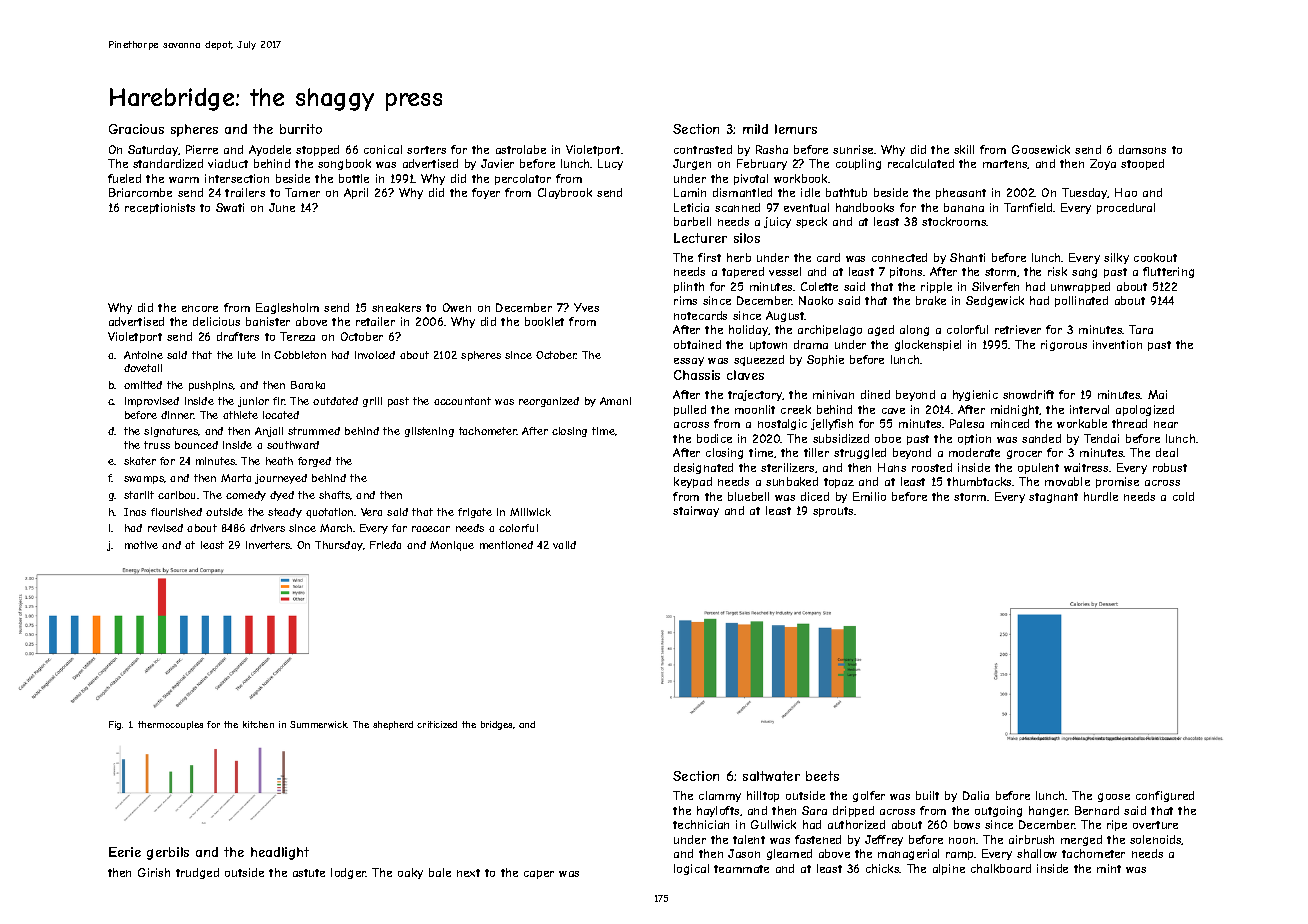  What do you see at coordinates (690, 192) in the screenshot?
I see `Lamin` at bounding box center [690, 192].
